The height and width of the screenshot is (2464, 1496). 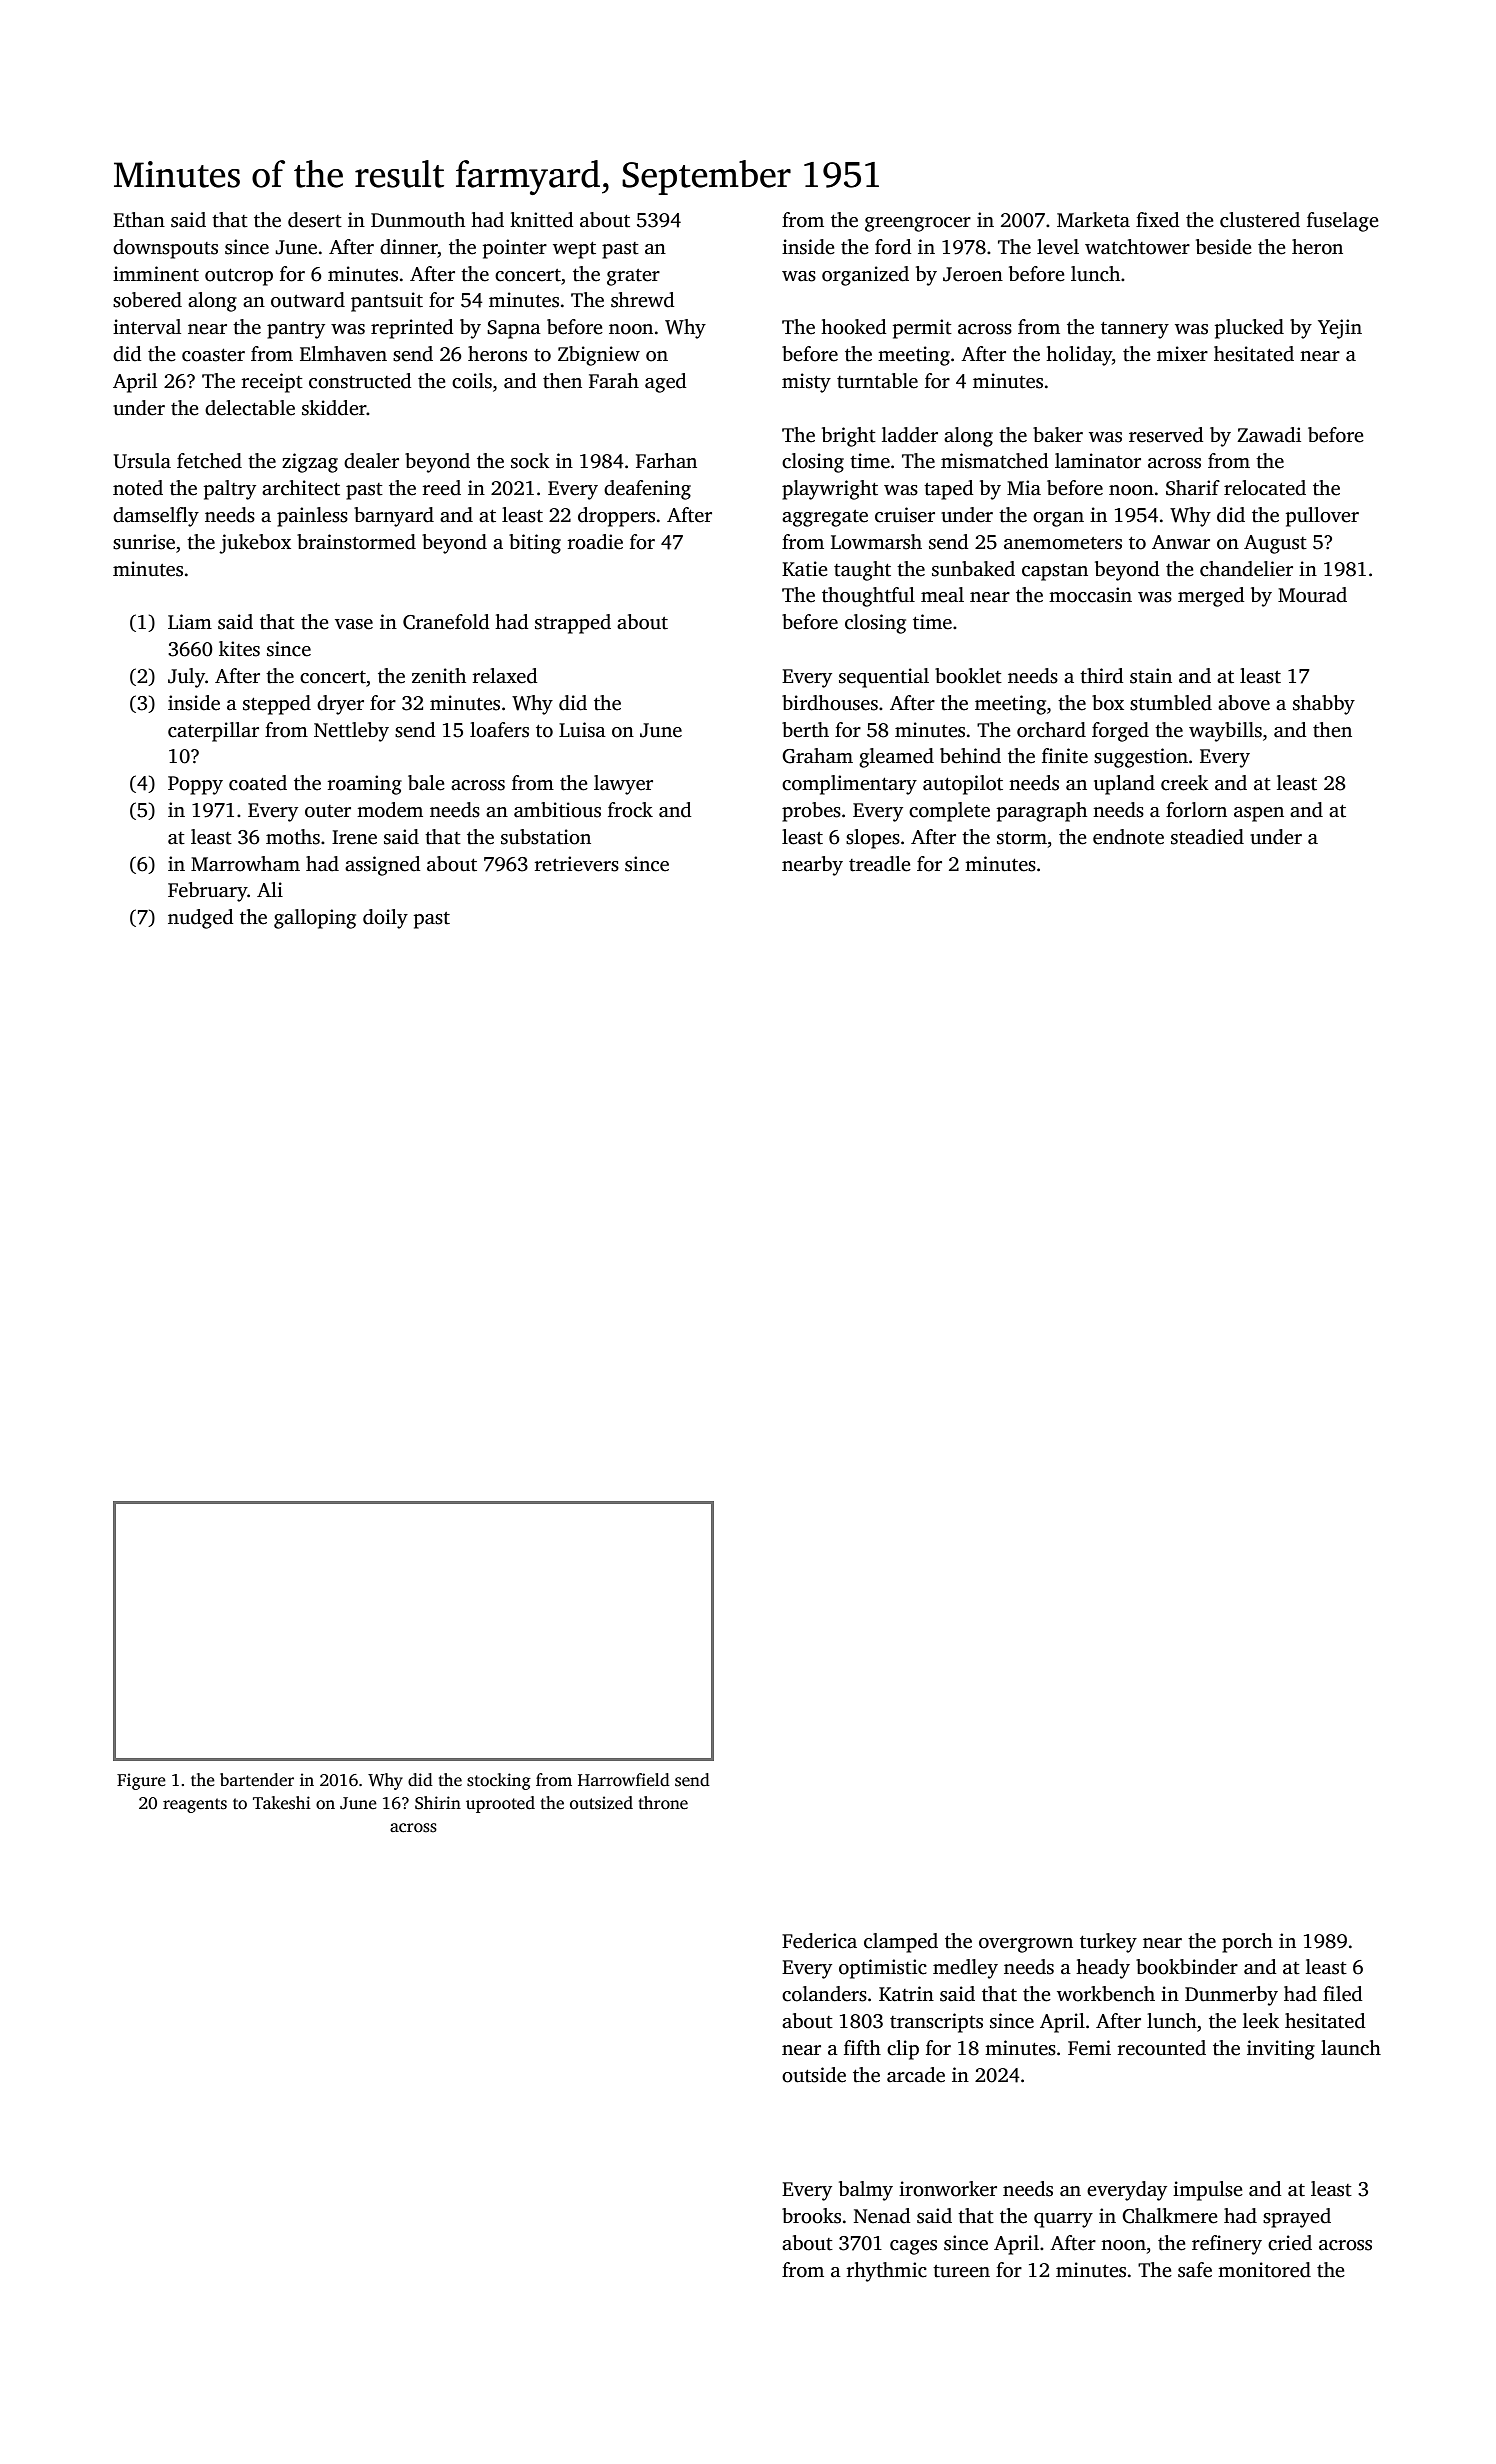 What do you see at coordinates (849, 437) in the screenshot?
I see `bright` at bounding box center [849, 437].
